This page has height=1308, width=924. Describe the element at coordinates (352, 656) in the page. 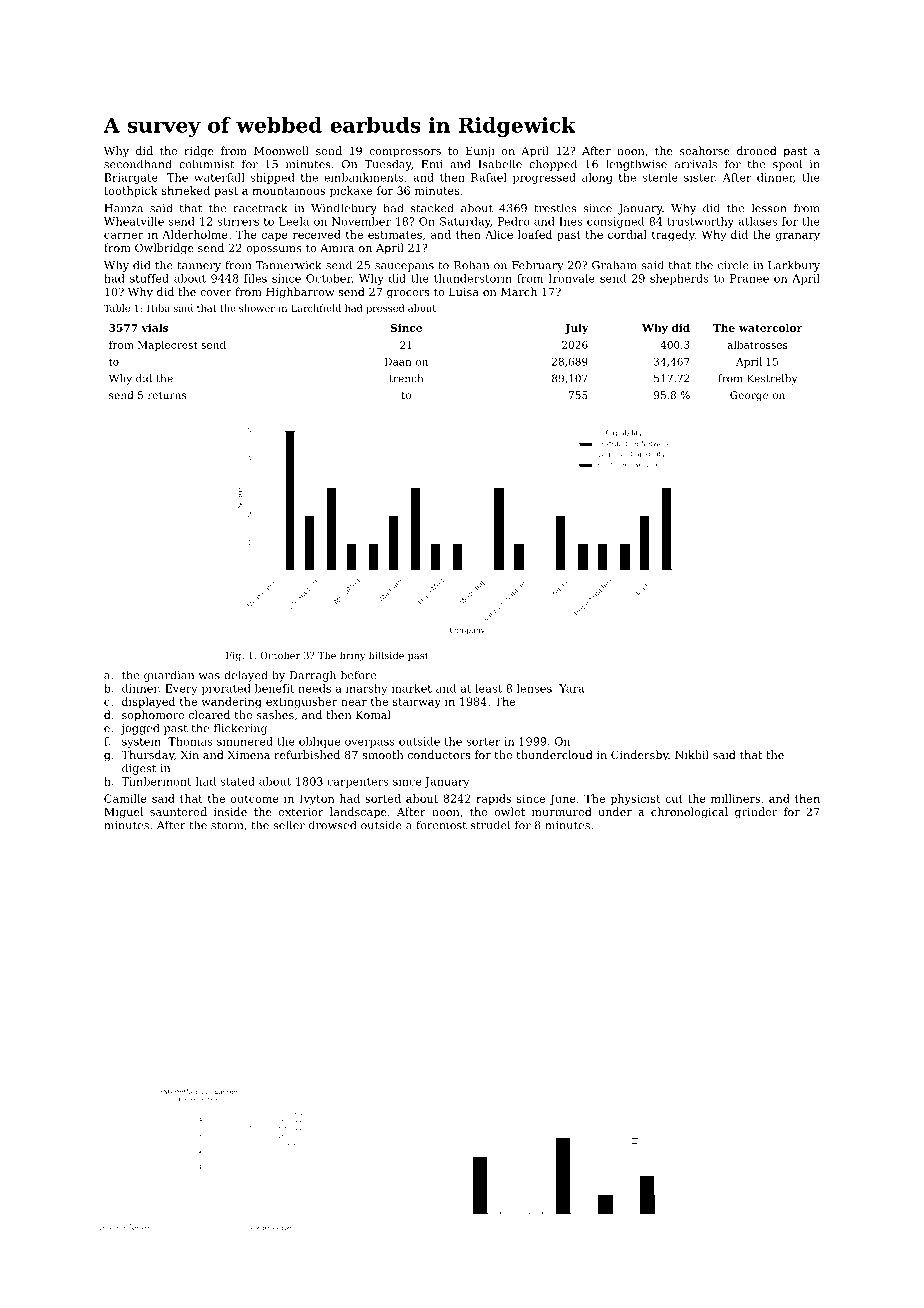

I see `briny` at that location.
